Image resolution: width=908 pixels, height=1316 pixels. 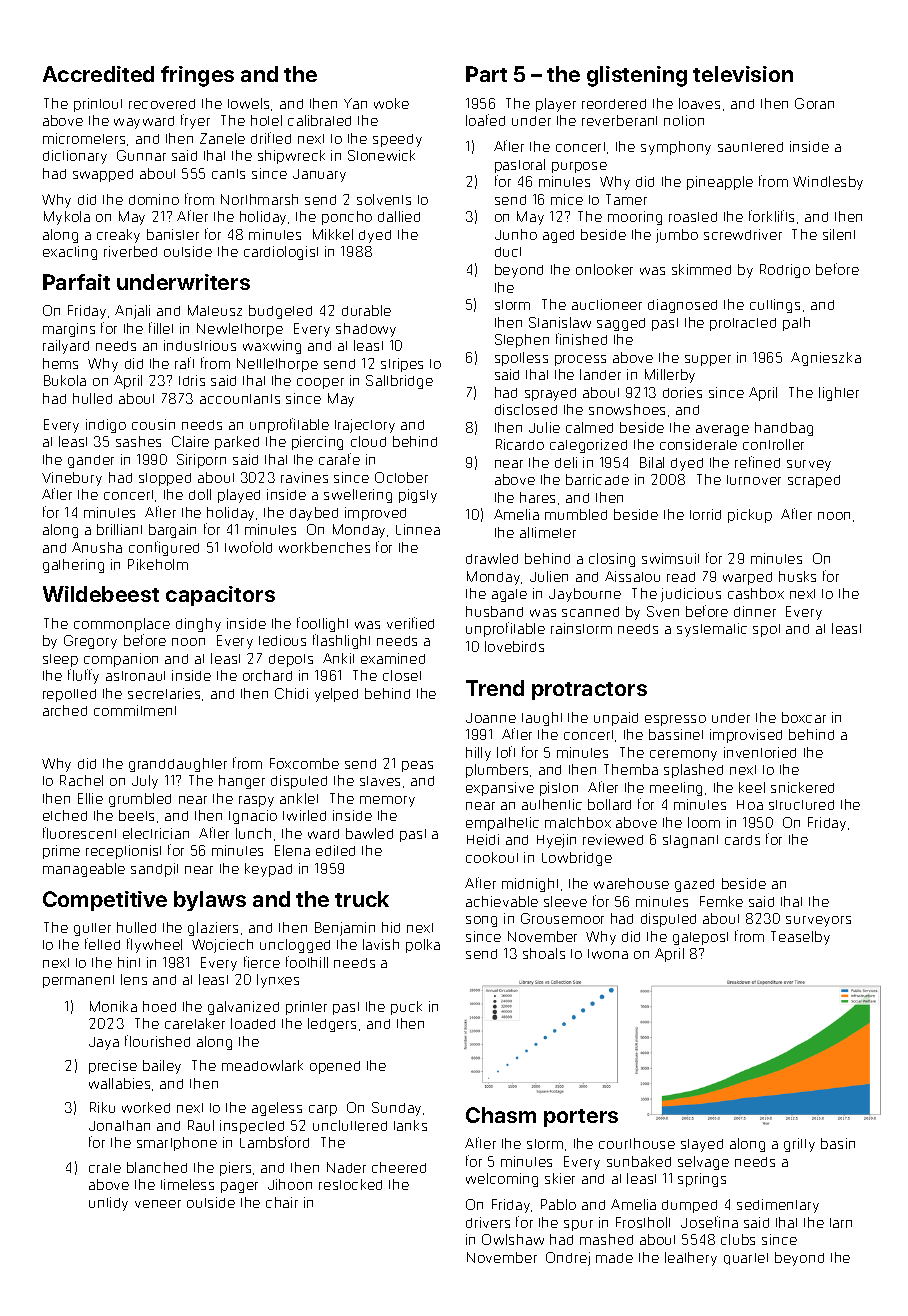 I want to click on Chasm, so click(x=501, y=1115).
